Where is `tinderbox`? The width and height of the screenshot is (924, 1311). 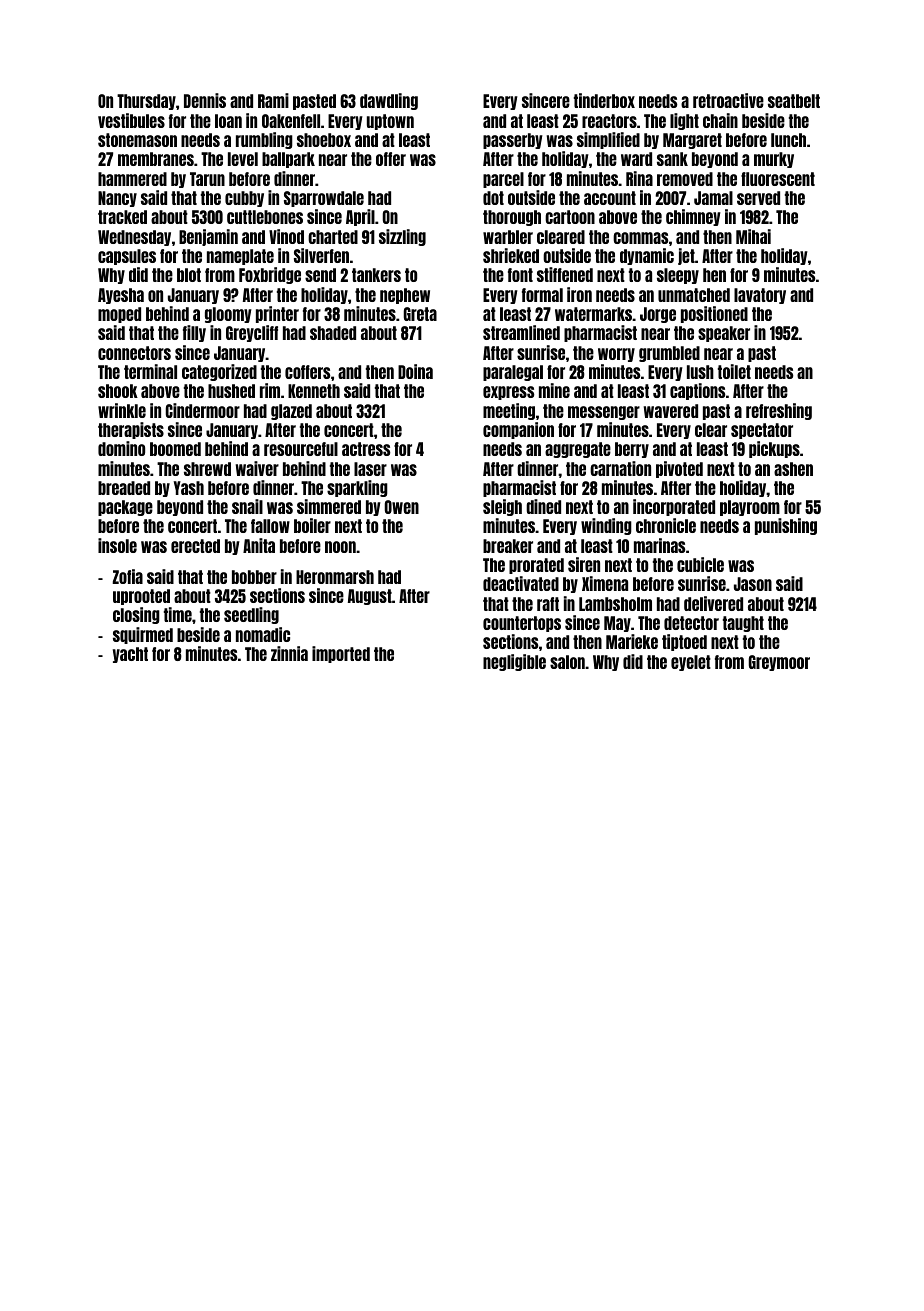
tinderbox is located at coordinates (604, 100).
